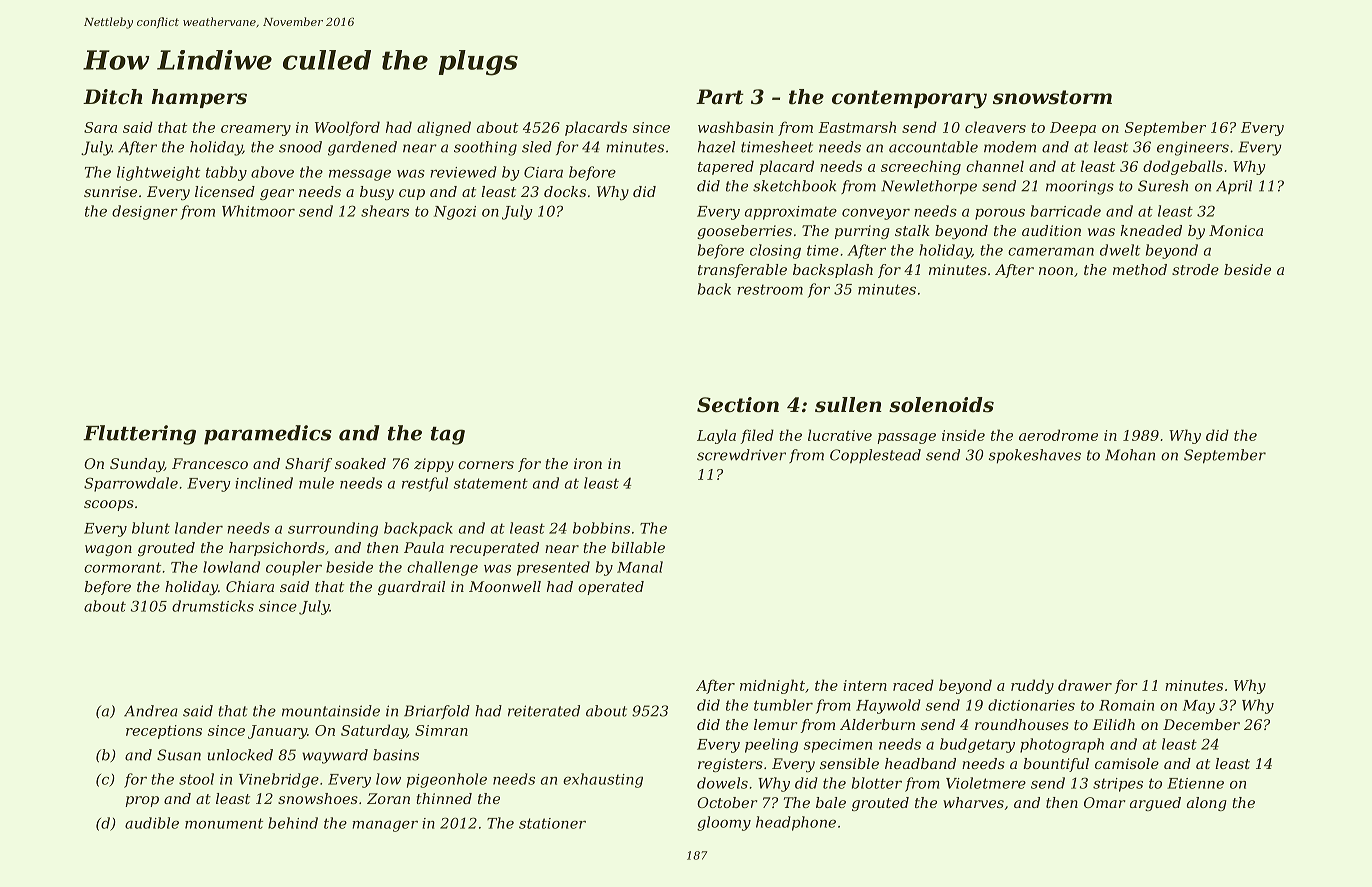 Image resolution: width=1372 pixels, height=887 pixels. I want to click on audible, so click(152, 823).
